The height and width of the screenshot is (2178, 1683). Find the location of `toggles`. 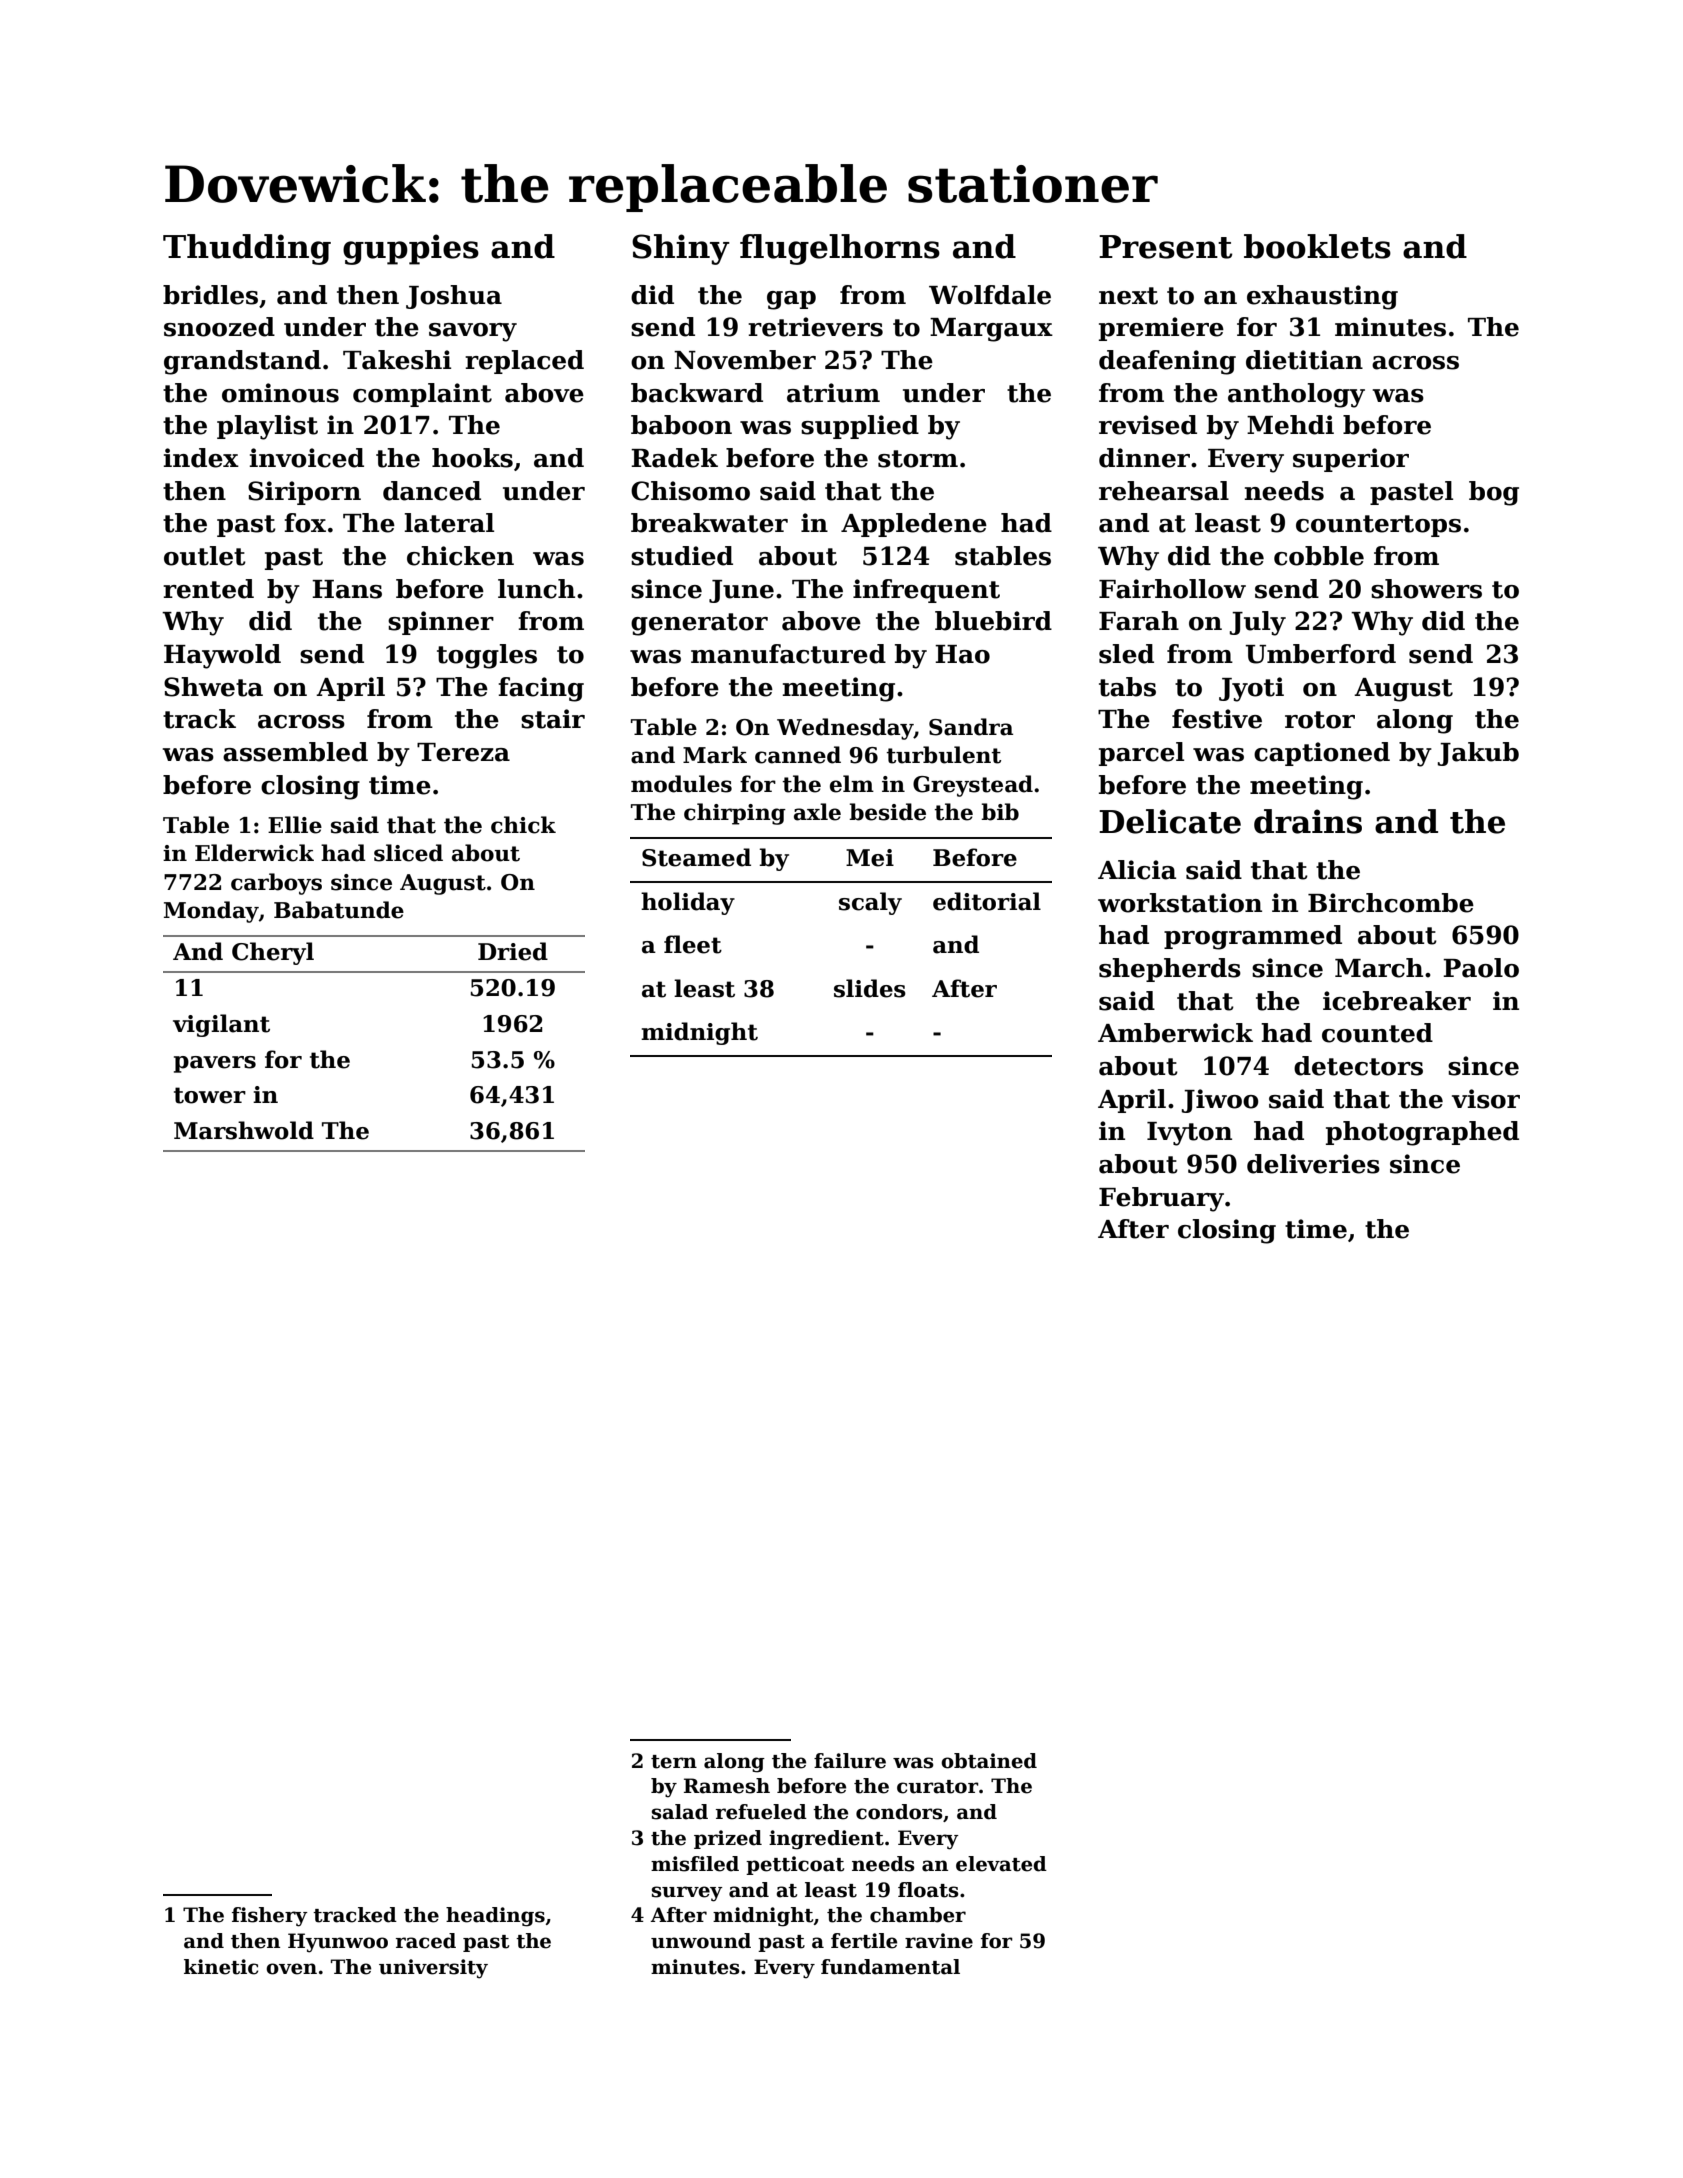

toggles is located at coordinates (487, 656).
